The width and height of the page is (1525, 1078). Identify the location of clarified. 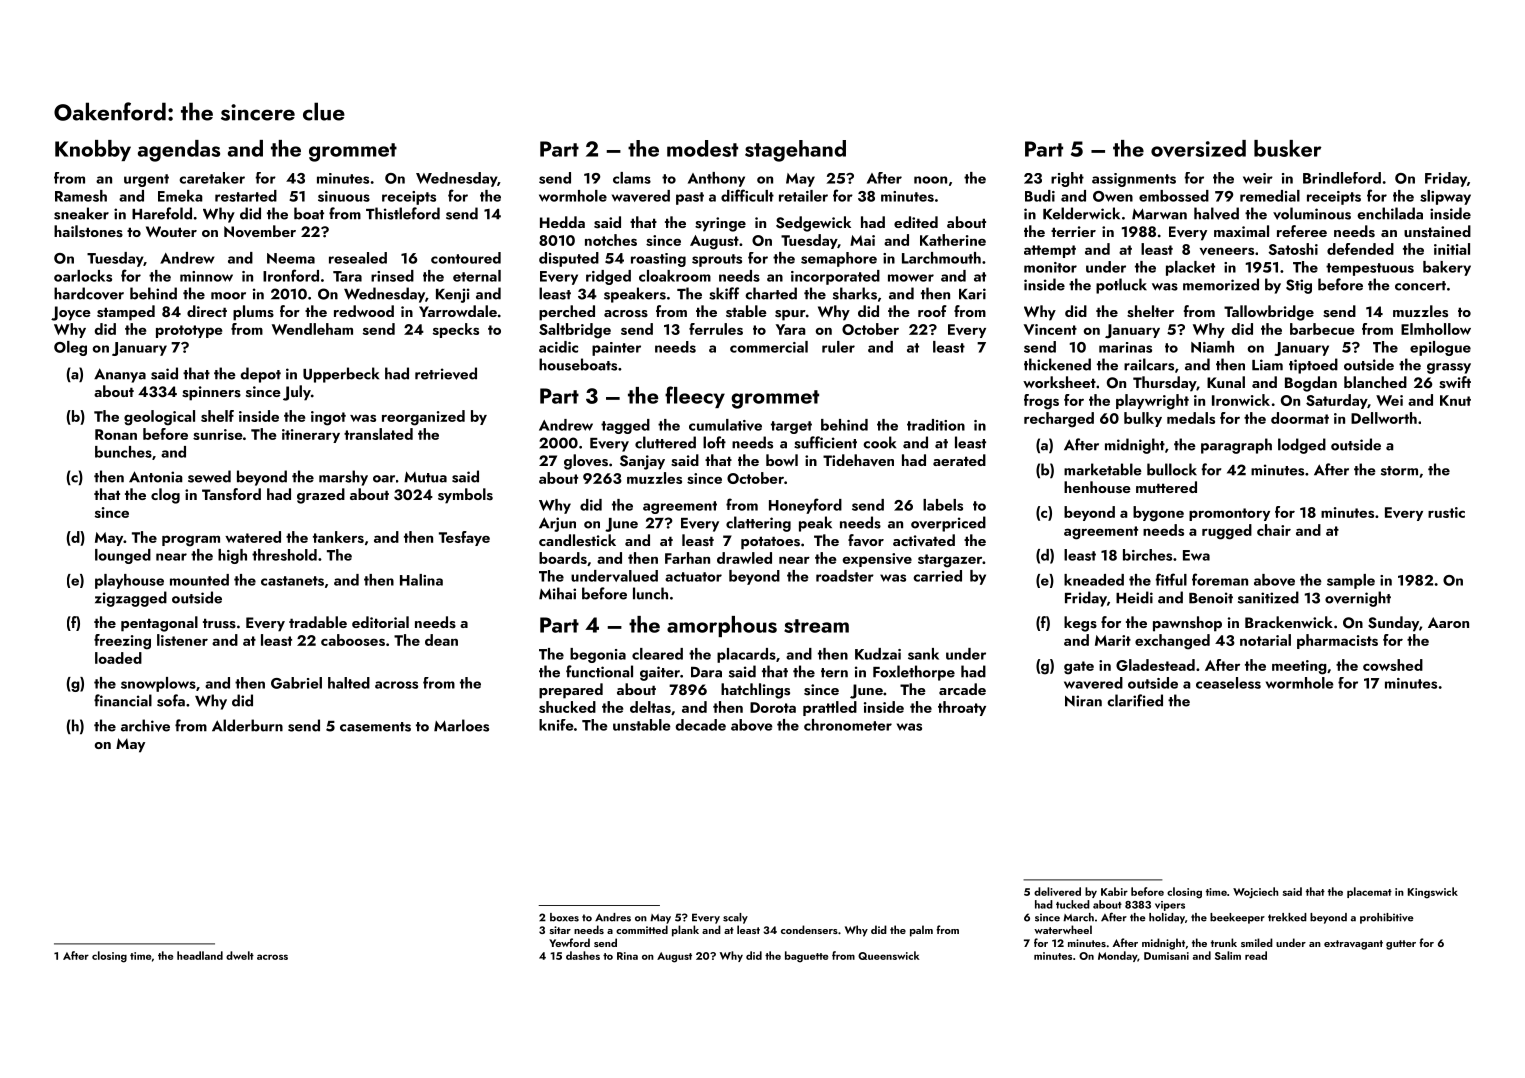
(1135, 700).
